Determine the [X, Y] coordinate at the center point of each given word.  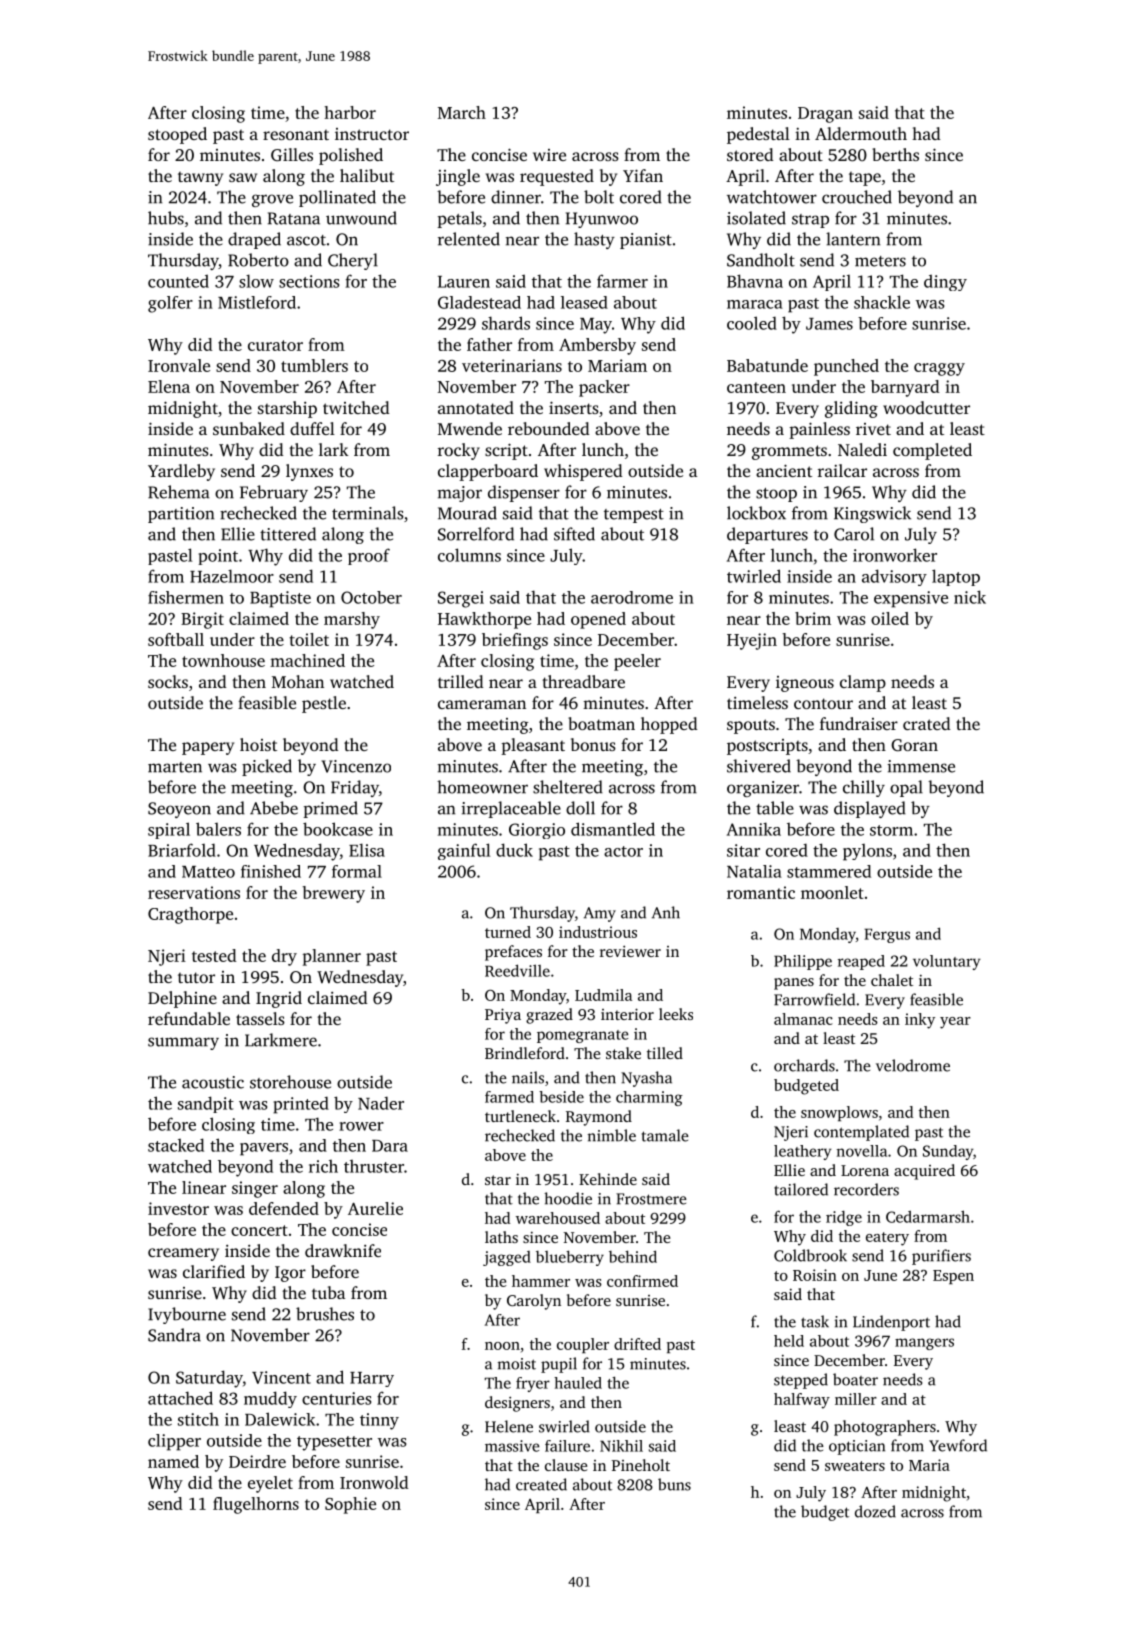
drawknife [343, 1250]
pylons [867, 852]
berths [895, 154]
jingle [458, 177]
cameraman [482, 704]
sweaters [855, 1466]
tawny [200, 179]
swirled [564, 1426]
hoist [258, 744]
